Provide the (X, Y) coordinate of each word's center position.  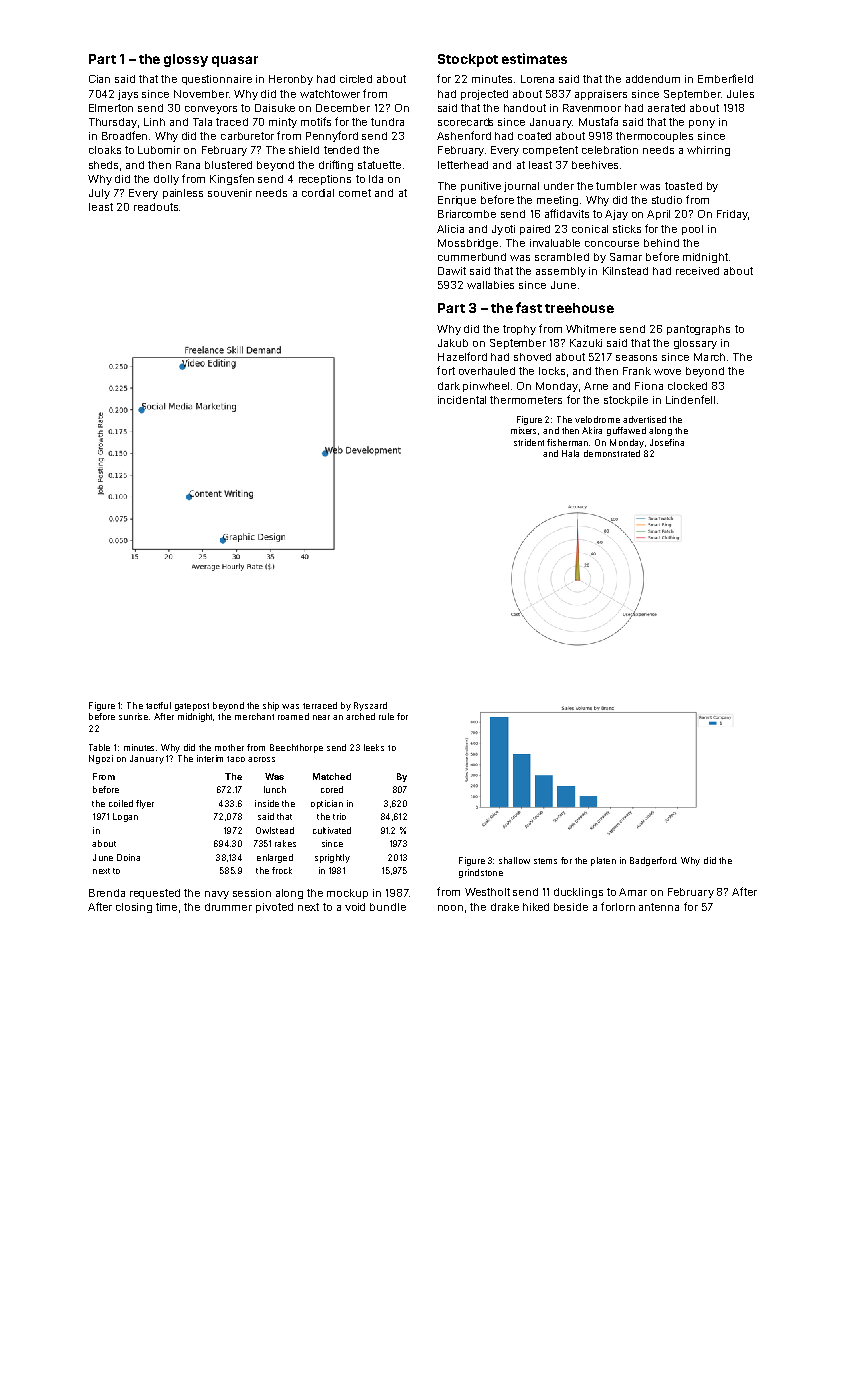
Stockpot (468, 60)
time (166, 907)
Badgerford (653, 861)
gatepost (192, 707)
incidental (462, 400)
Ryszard (370, 706)
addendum (653, 79)
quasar (235, 61)
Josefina (667, 442)
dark (449, 386)
